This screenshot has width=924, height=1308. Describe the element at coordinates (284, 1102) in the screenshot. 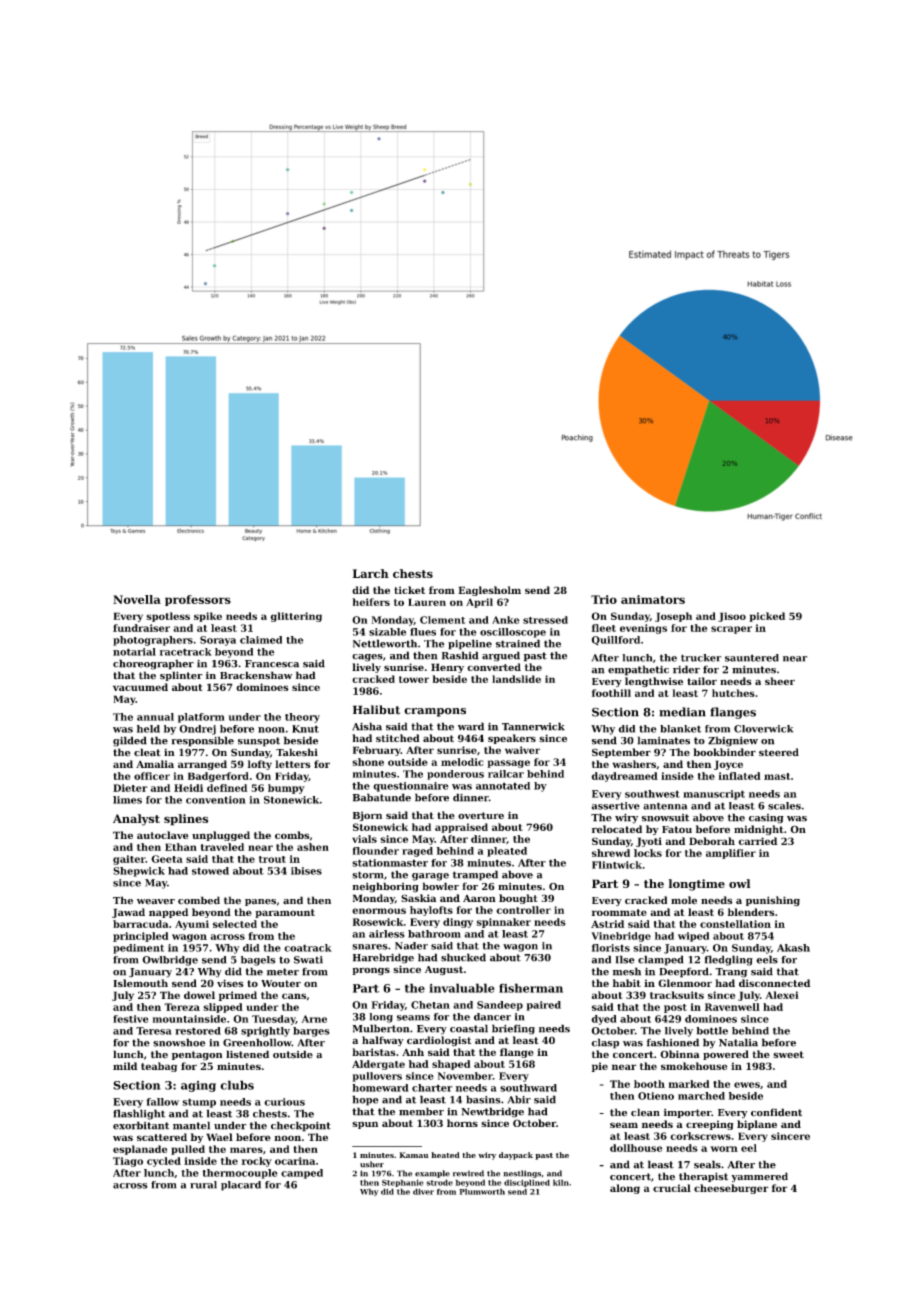

I see `curious` at that location.
